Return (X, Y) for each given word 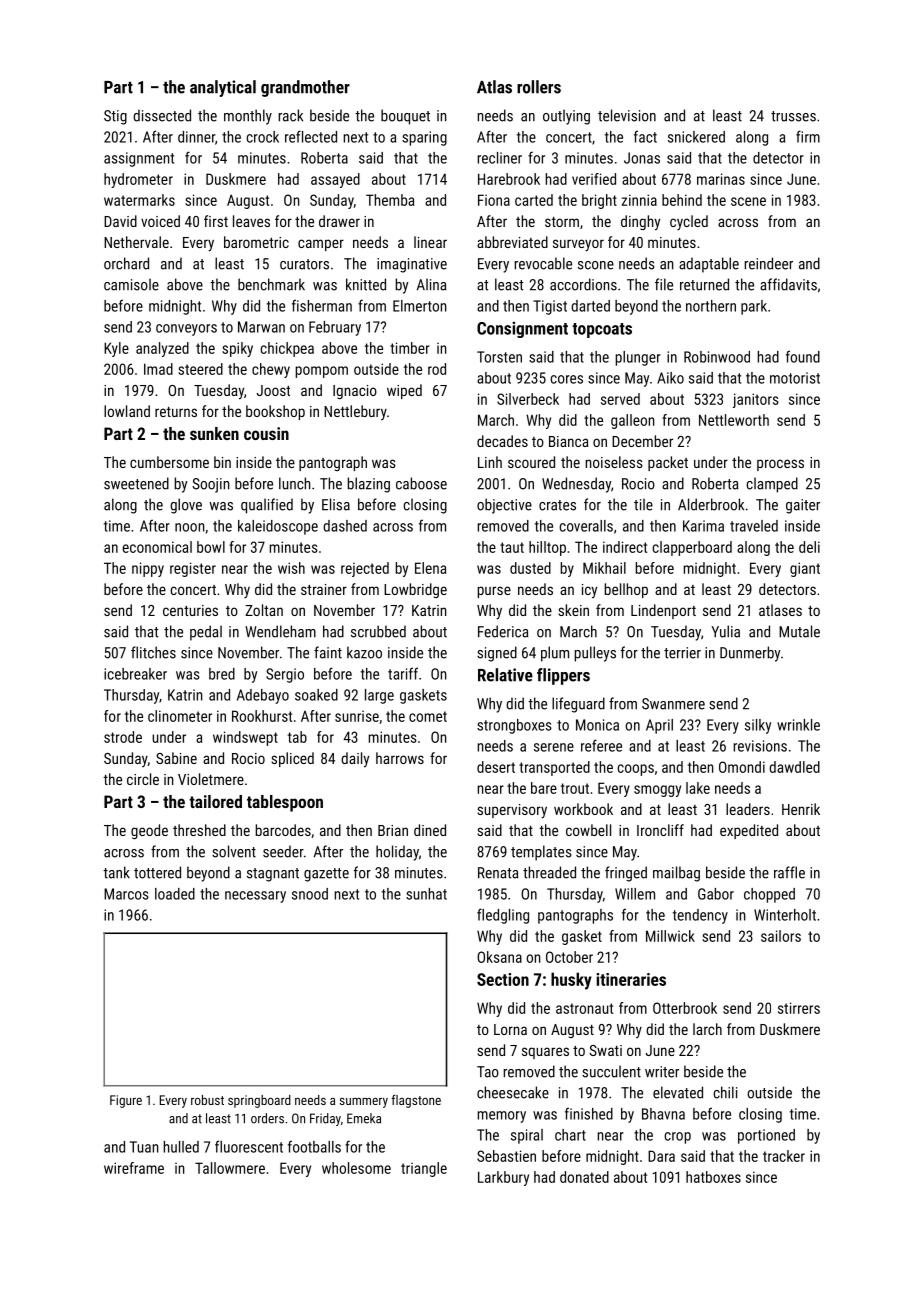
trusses (793, 116)
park (754, 307)
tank (116, 872)
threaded (549, 872)
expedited (749, 831)
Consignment (522, 330)
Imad (158, 369)
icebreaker (135, 674)
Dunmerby (750, 654)
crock (262, 137)
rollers (539, 87)
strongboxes (514, 726)
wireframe (134, 1168)
